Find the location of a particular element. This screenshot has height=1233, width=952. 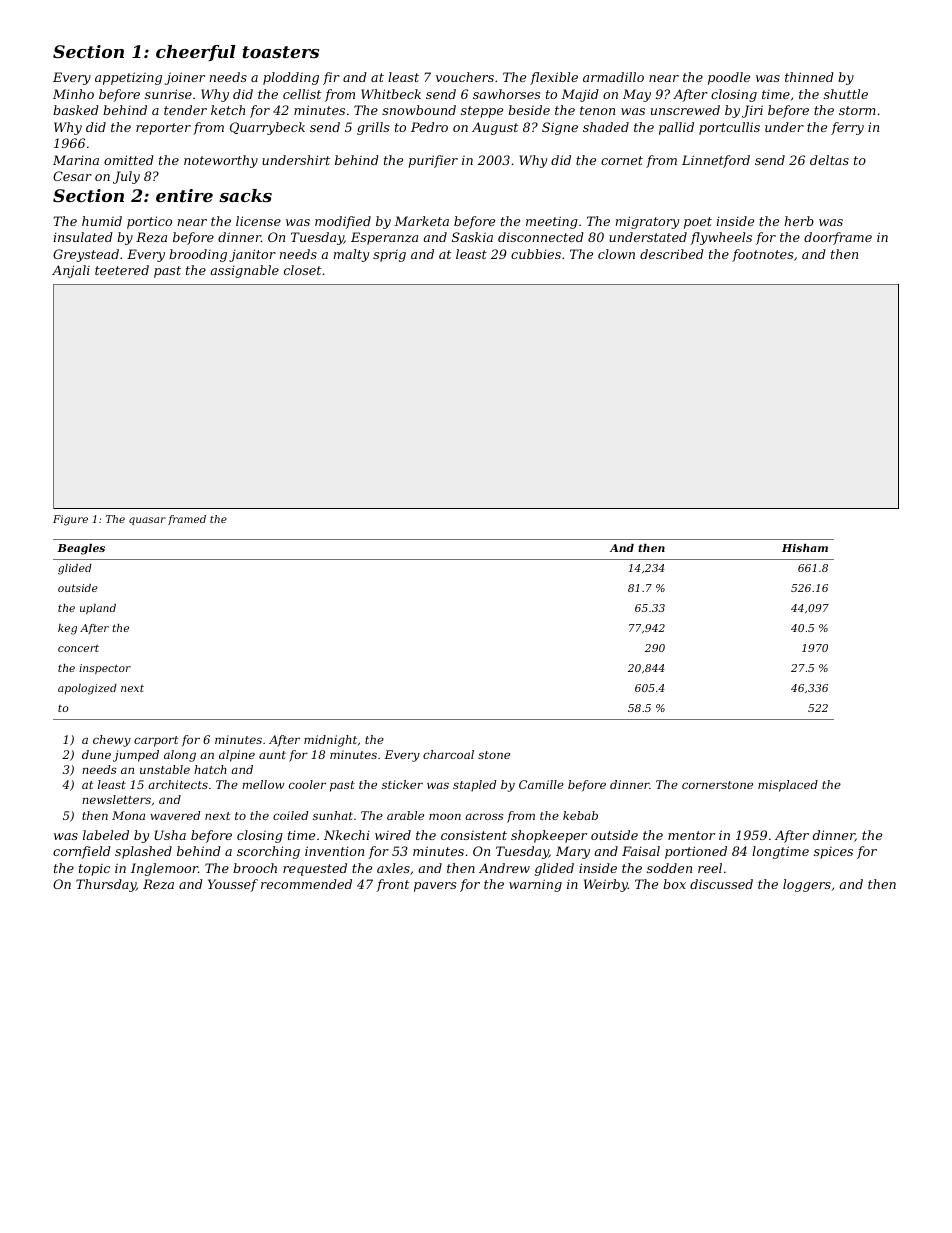

warning is located at coordinates (535, 885).
